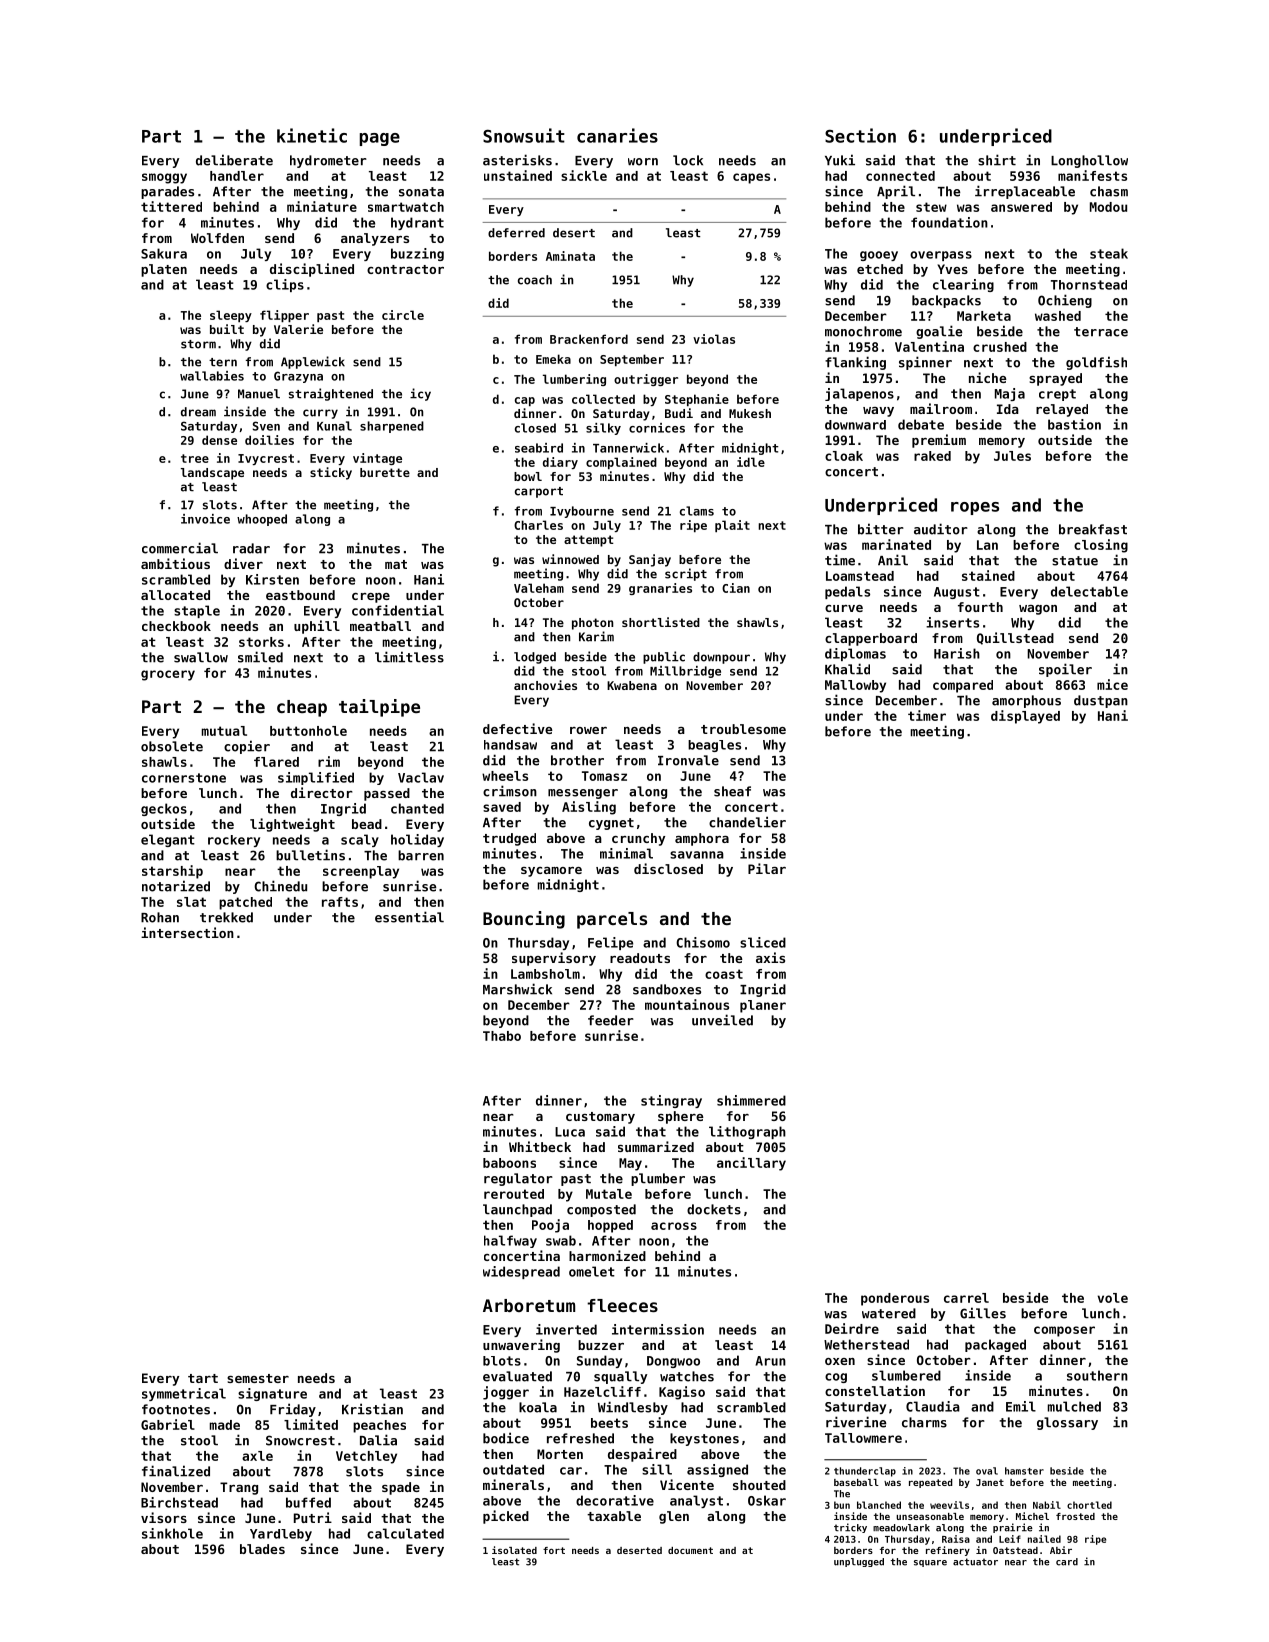 The image size is (1269, 1642). What do you see at coordinates (896, 192) in the document?
I see `April` at bounding box center [896, 192].
